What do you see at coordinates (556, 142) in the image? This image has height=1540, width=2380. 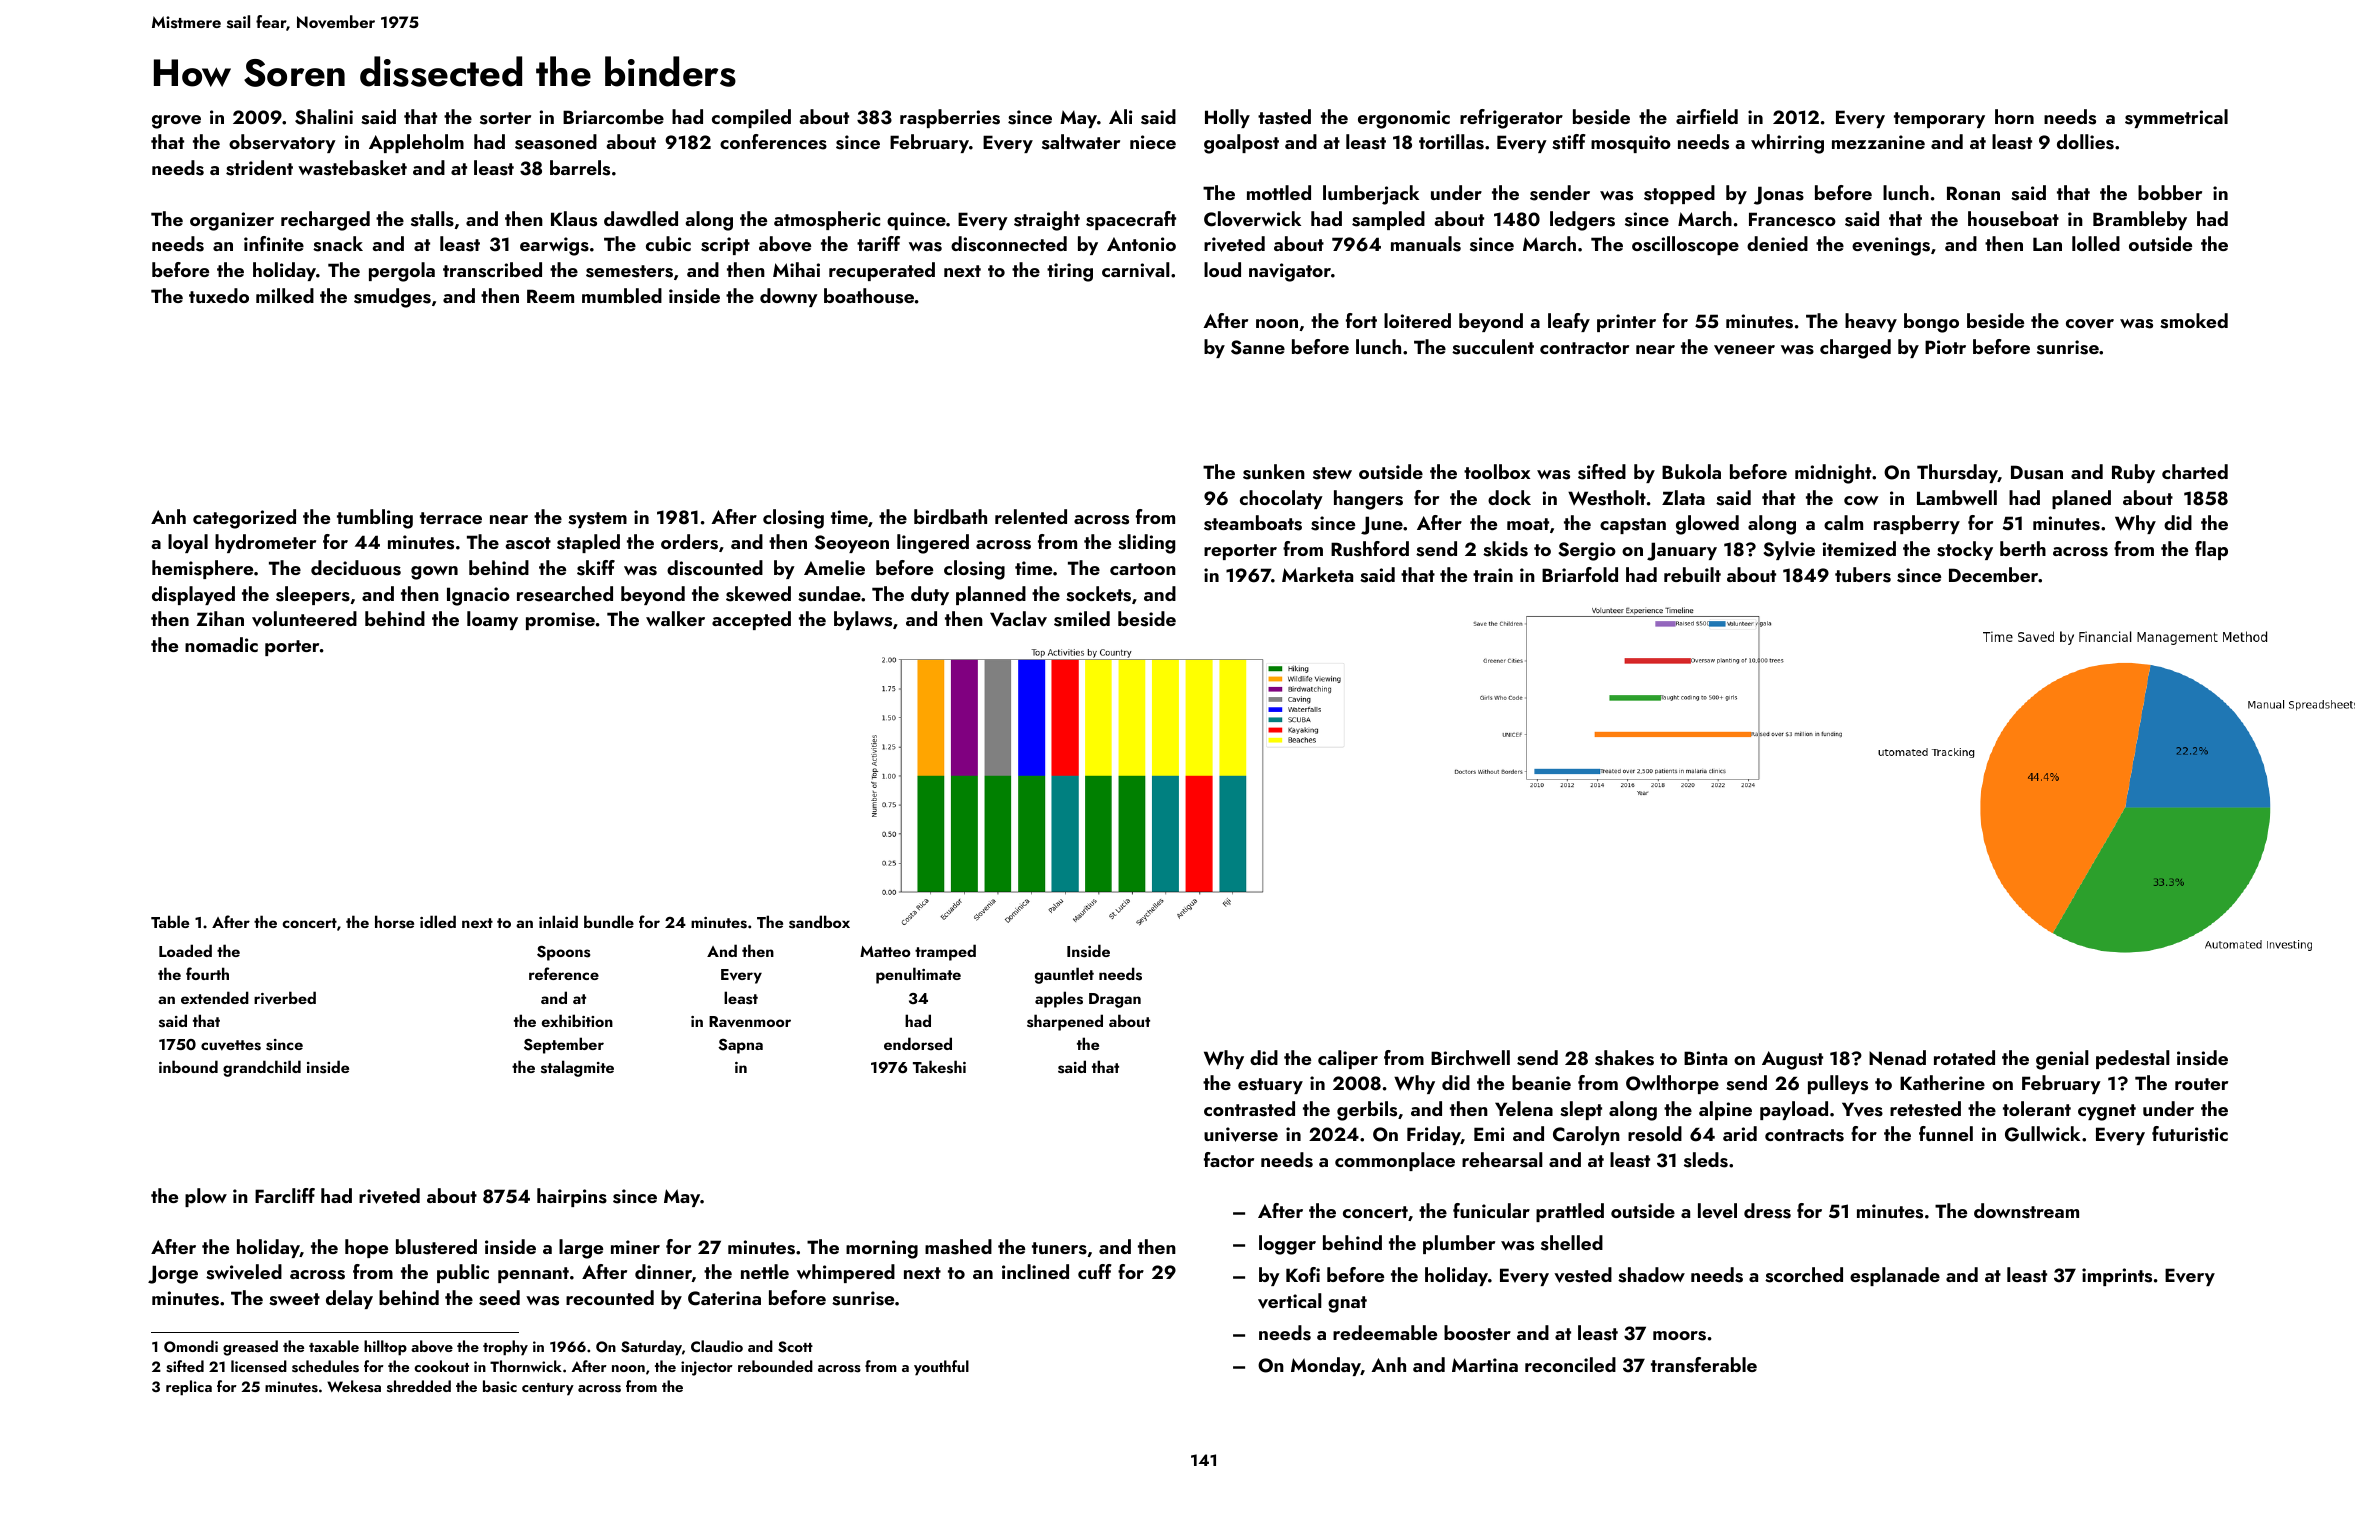 I see `seasoned` at bounding box center [556, 142].
